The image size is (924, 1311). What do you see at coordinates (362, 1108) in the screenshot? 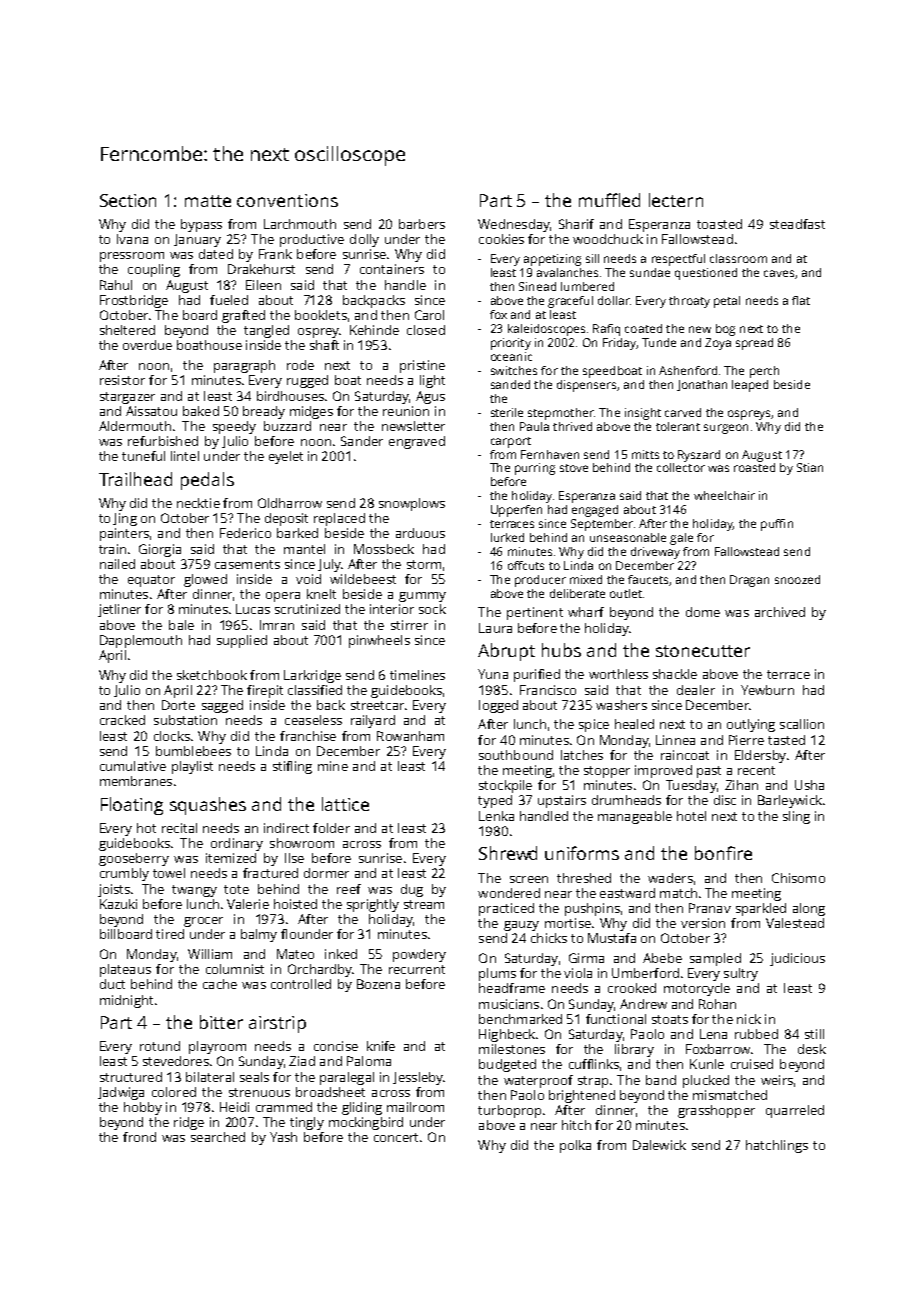
I see `gliding` at bounding box center [362, 1108].
